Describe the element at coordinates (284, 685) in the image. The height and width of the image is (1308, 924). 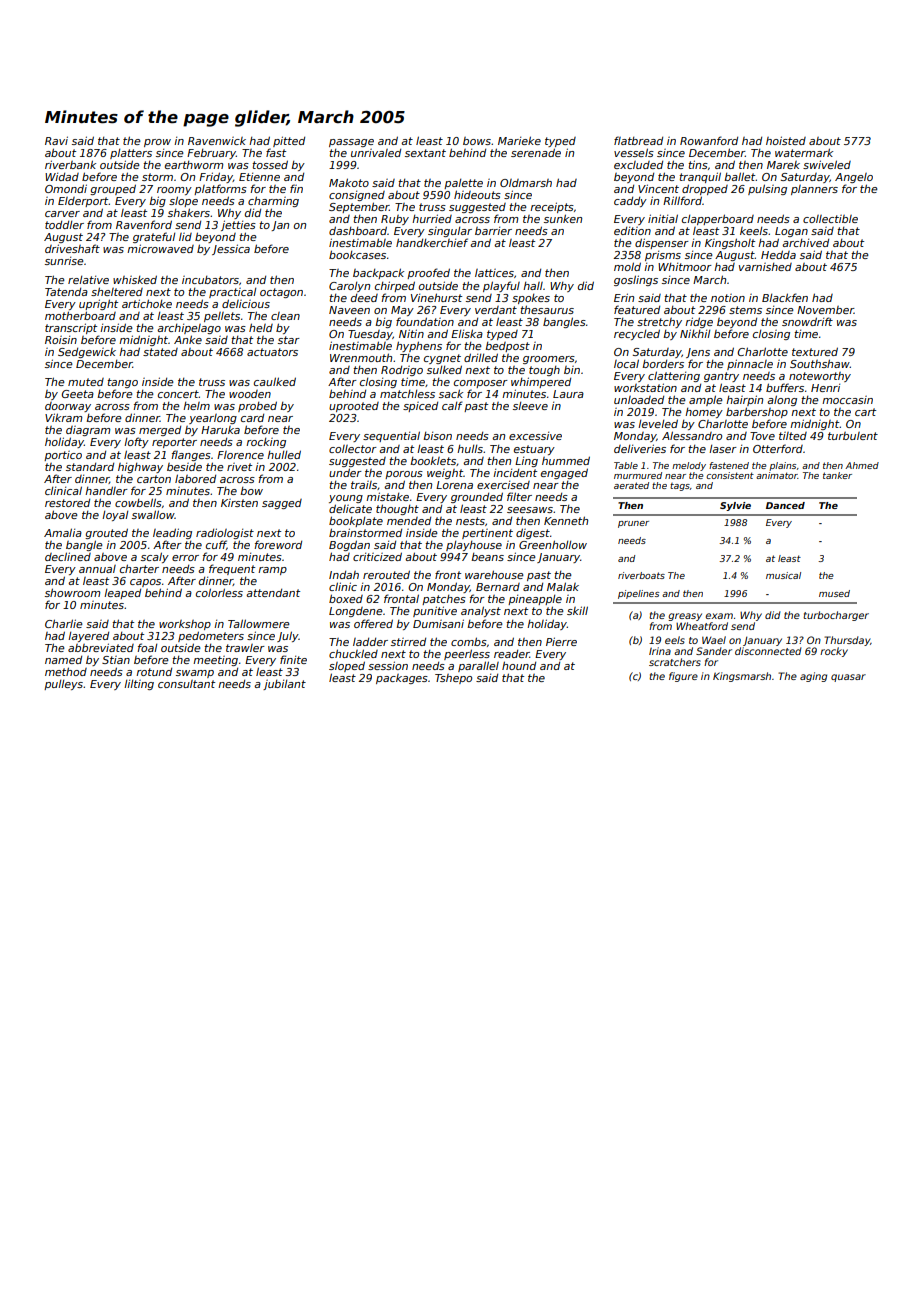
I see `jubilant` at that location.
